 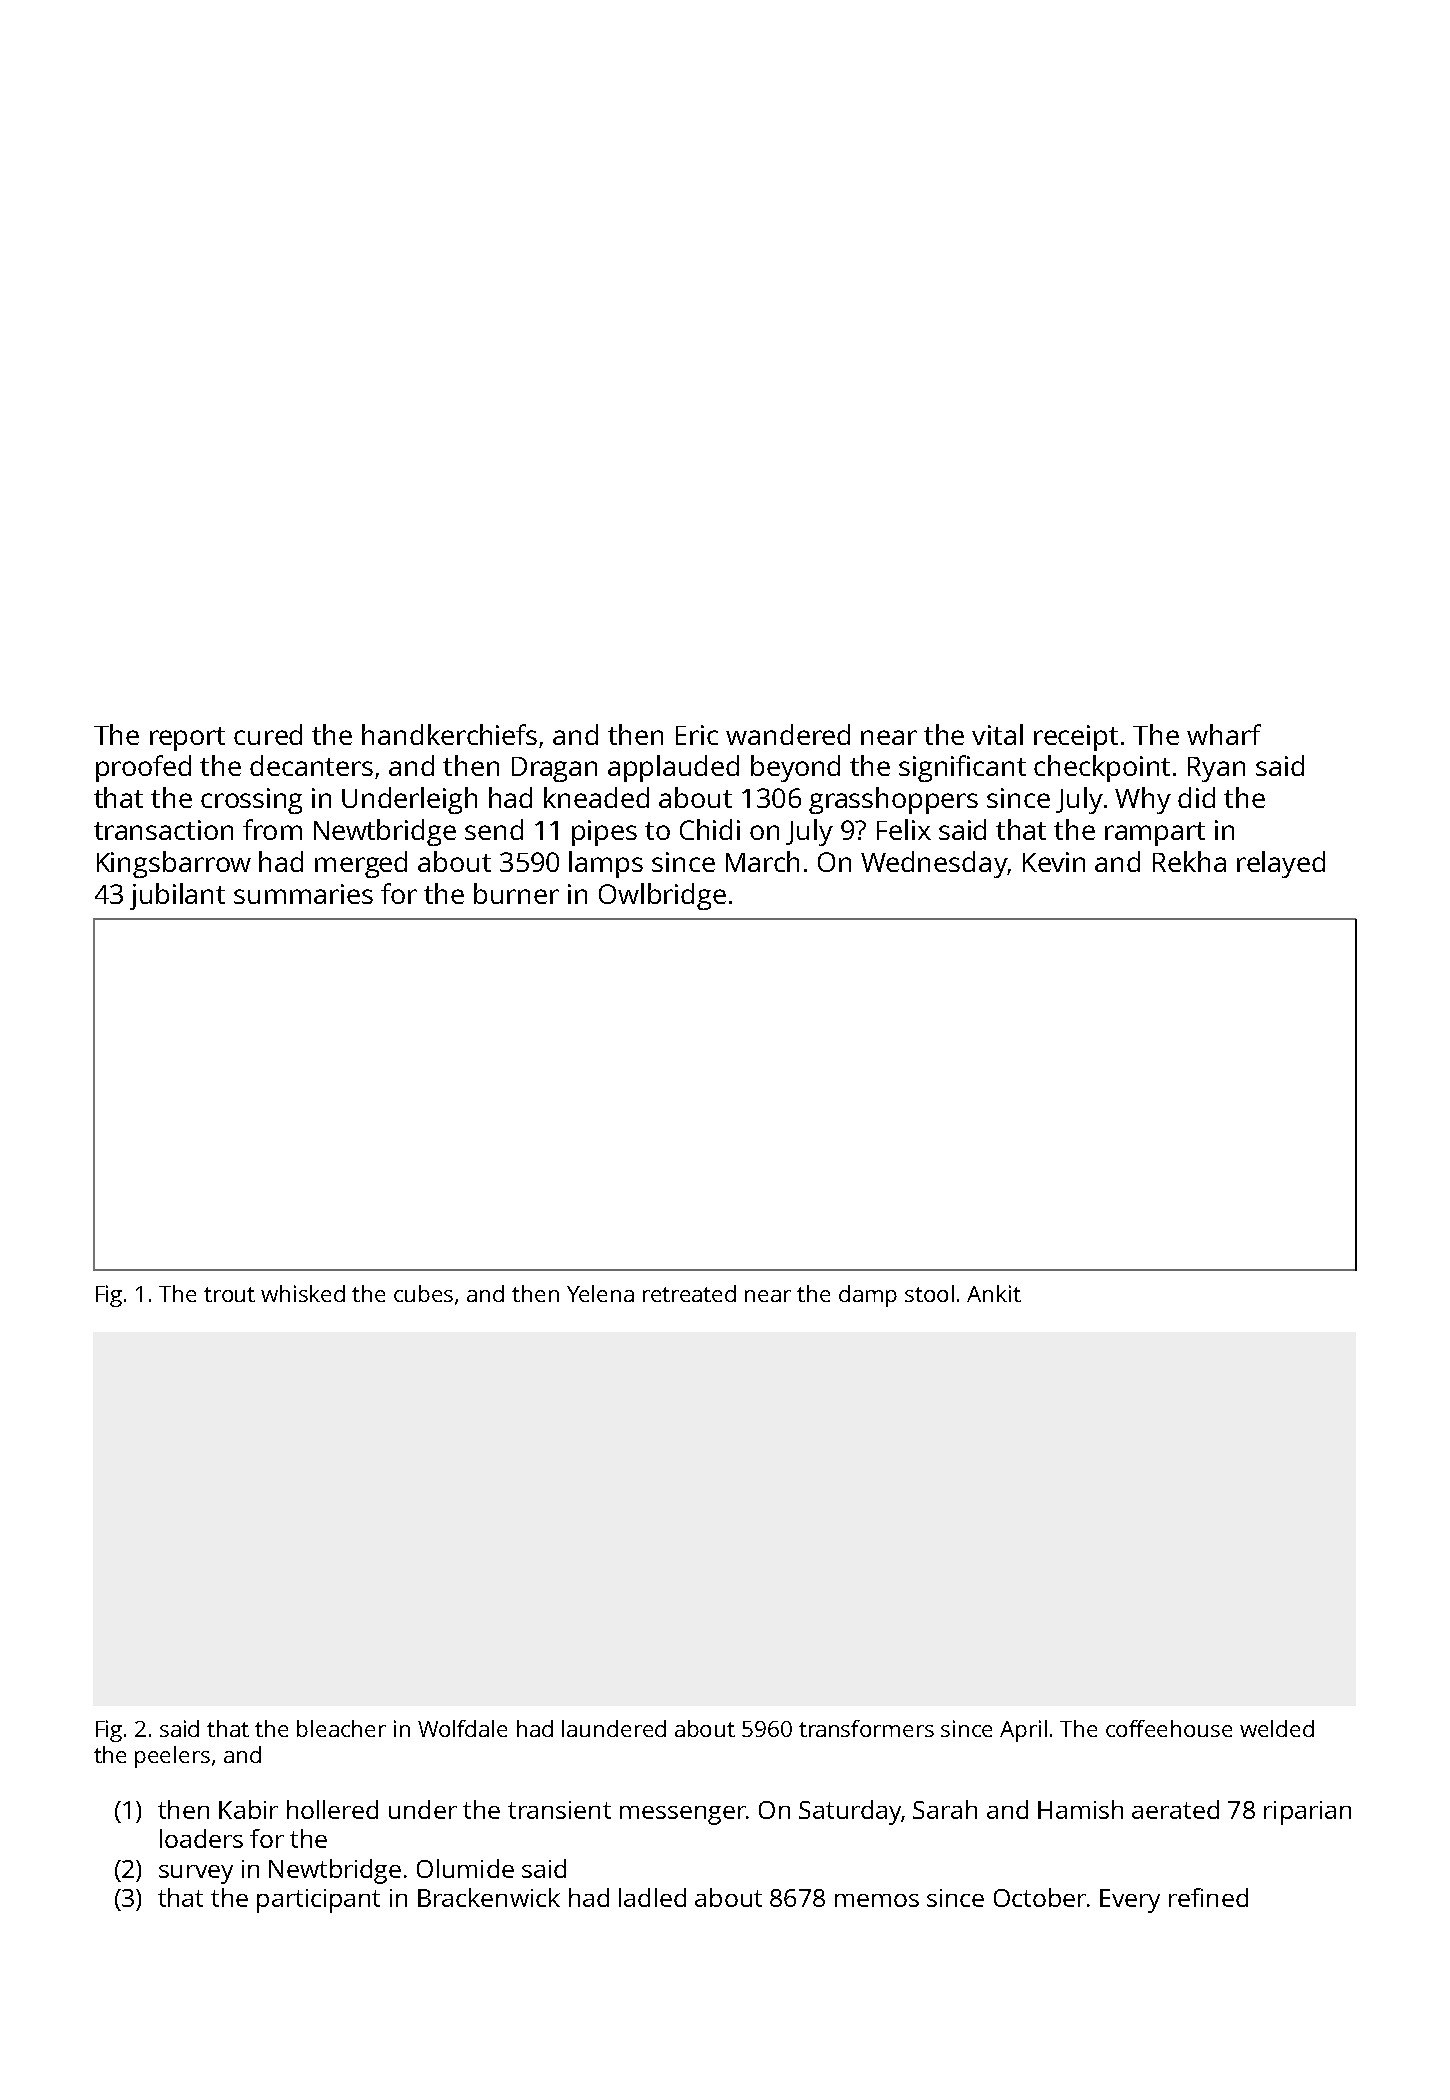 What do you see at coordinates (997, 734) in the image?
I see `vital` at bounding box center [997, 734].
